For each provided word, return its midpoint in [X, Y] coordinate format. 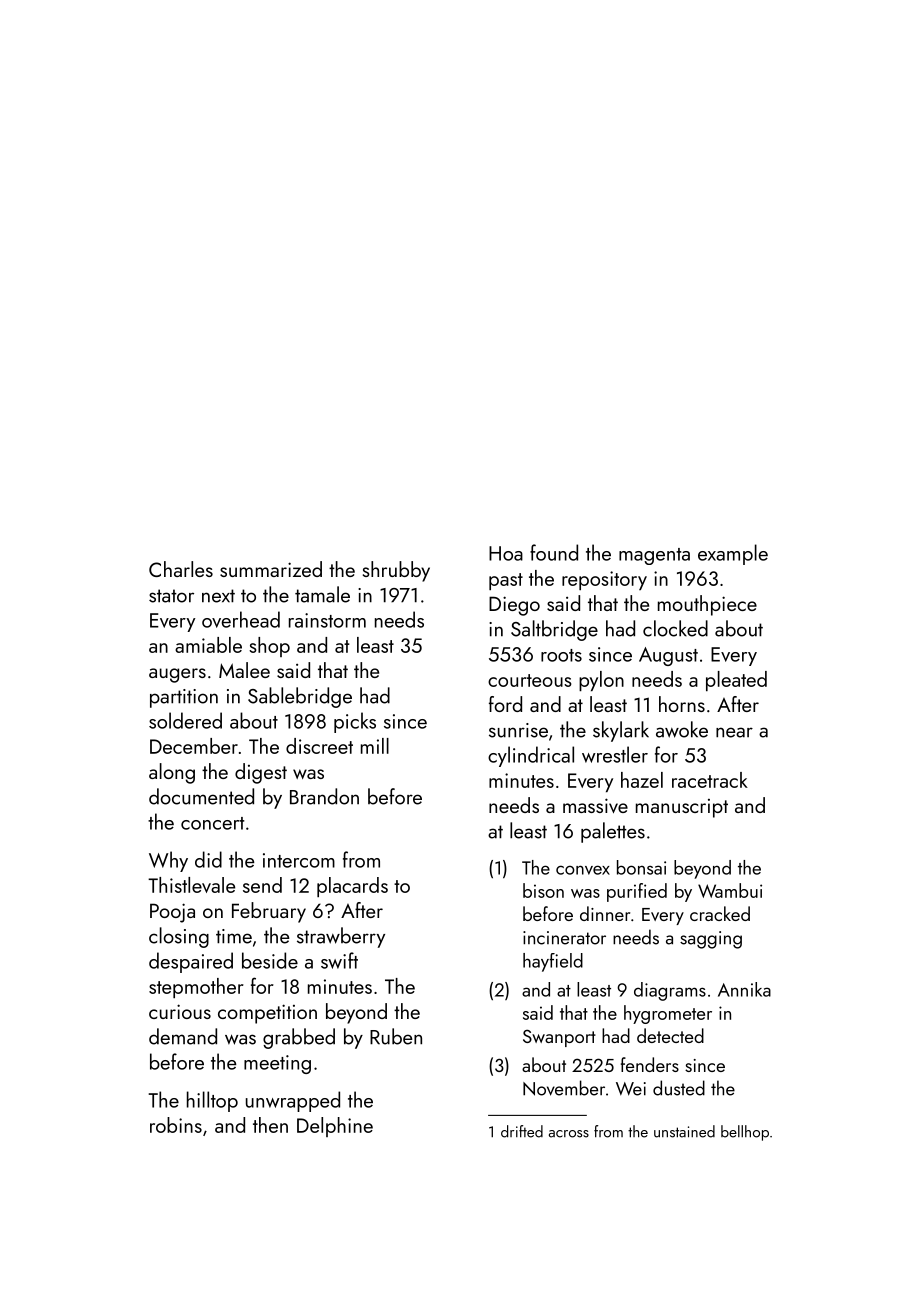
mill [375, 746]
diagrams [670, 991]
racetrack [710, 780]
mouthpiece [707, 605]
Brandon [324, 796]
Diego [514, 606]
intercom [299, 860]
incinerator [564, 938]
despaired [191, 962]
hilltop [212, 1101]
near [734, 732]
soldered [185, 720]
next [218, 596]
